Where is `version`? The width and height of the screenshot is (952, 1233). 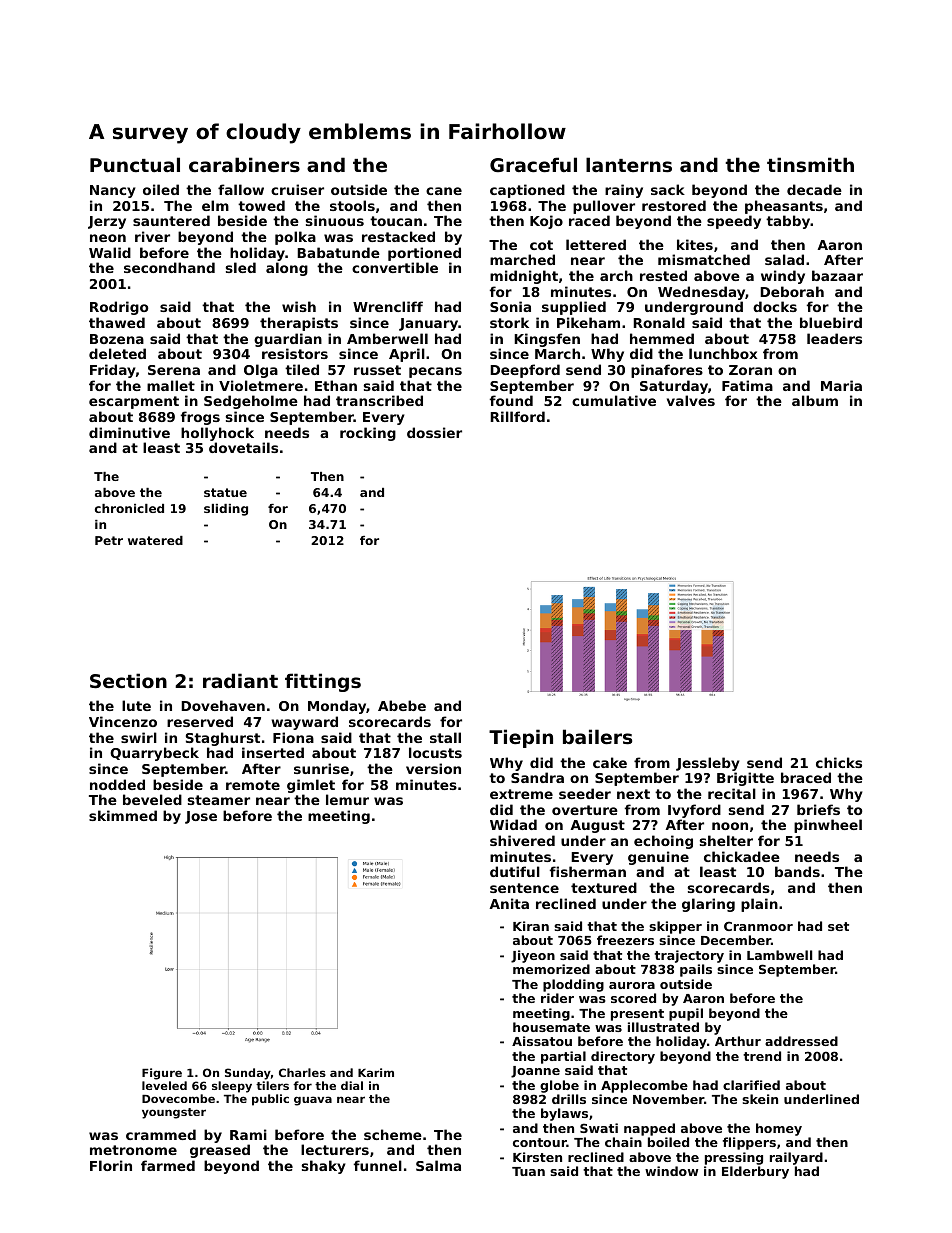
version is located at coordinates (433, 768).
